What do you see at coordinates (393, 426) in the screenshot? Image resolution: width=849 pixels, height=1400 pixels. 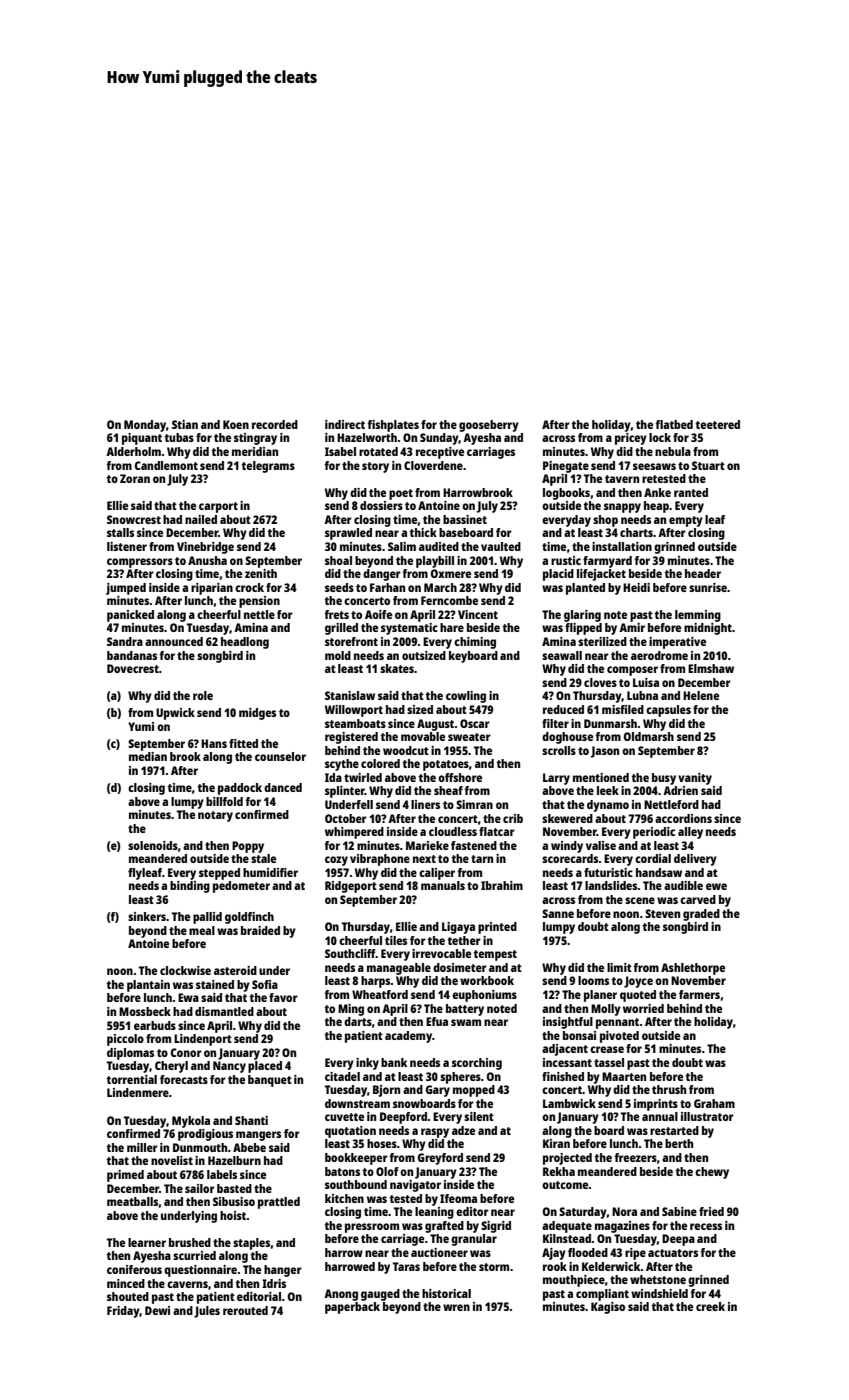 I see `fishplates` at bounding box center [393, 426].
